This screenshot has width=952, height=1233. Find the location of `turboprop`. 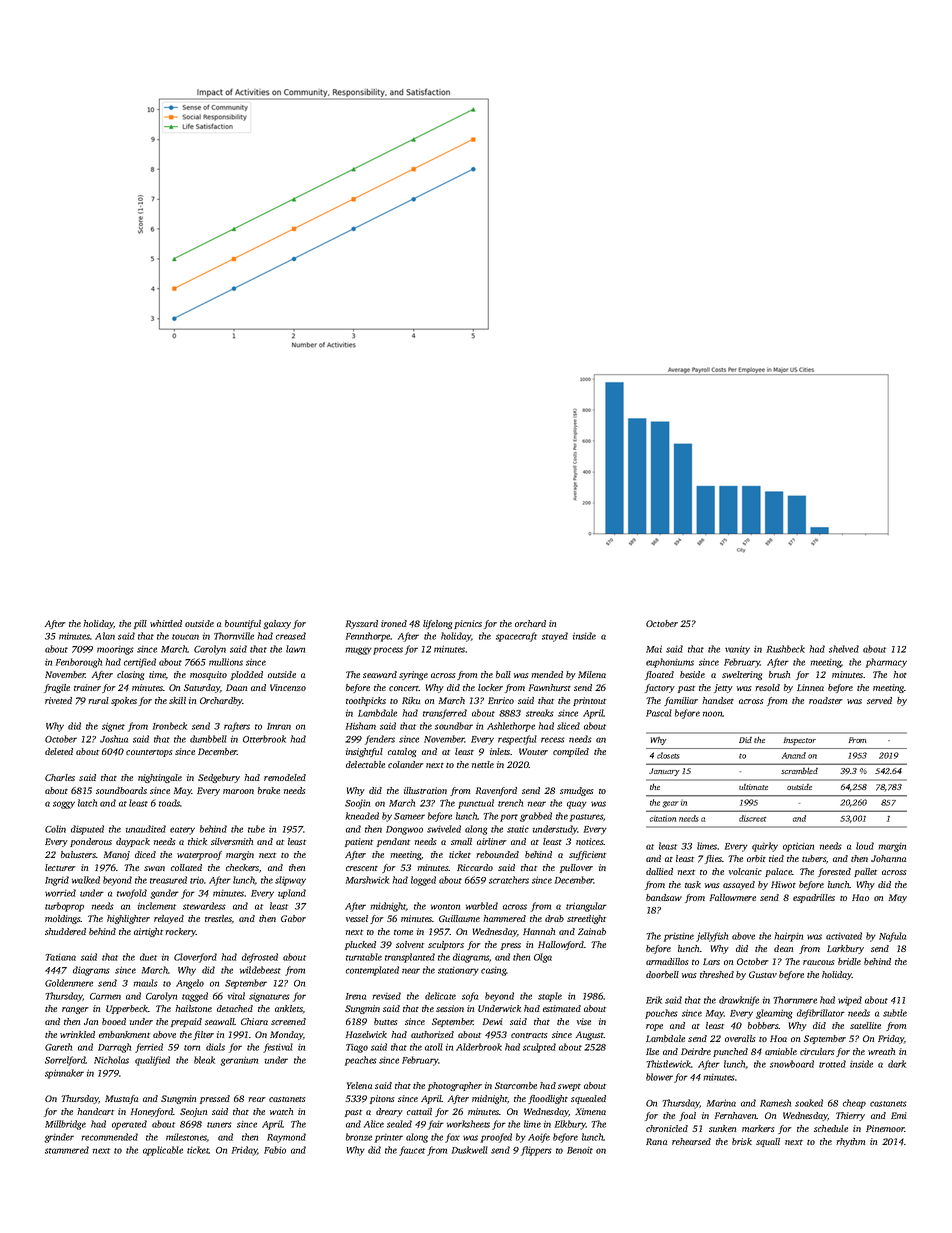

turboprop is located at coordinates (64, 907).
